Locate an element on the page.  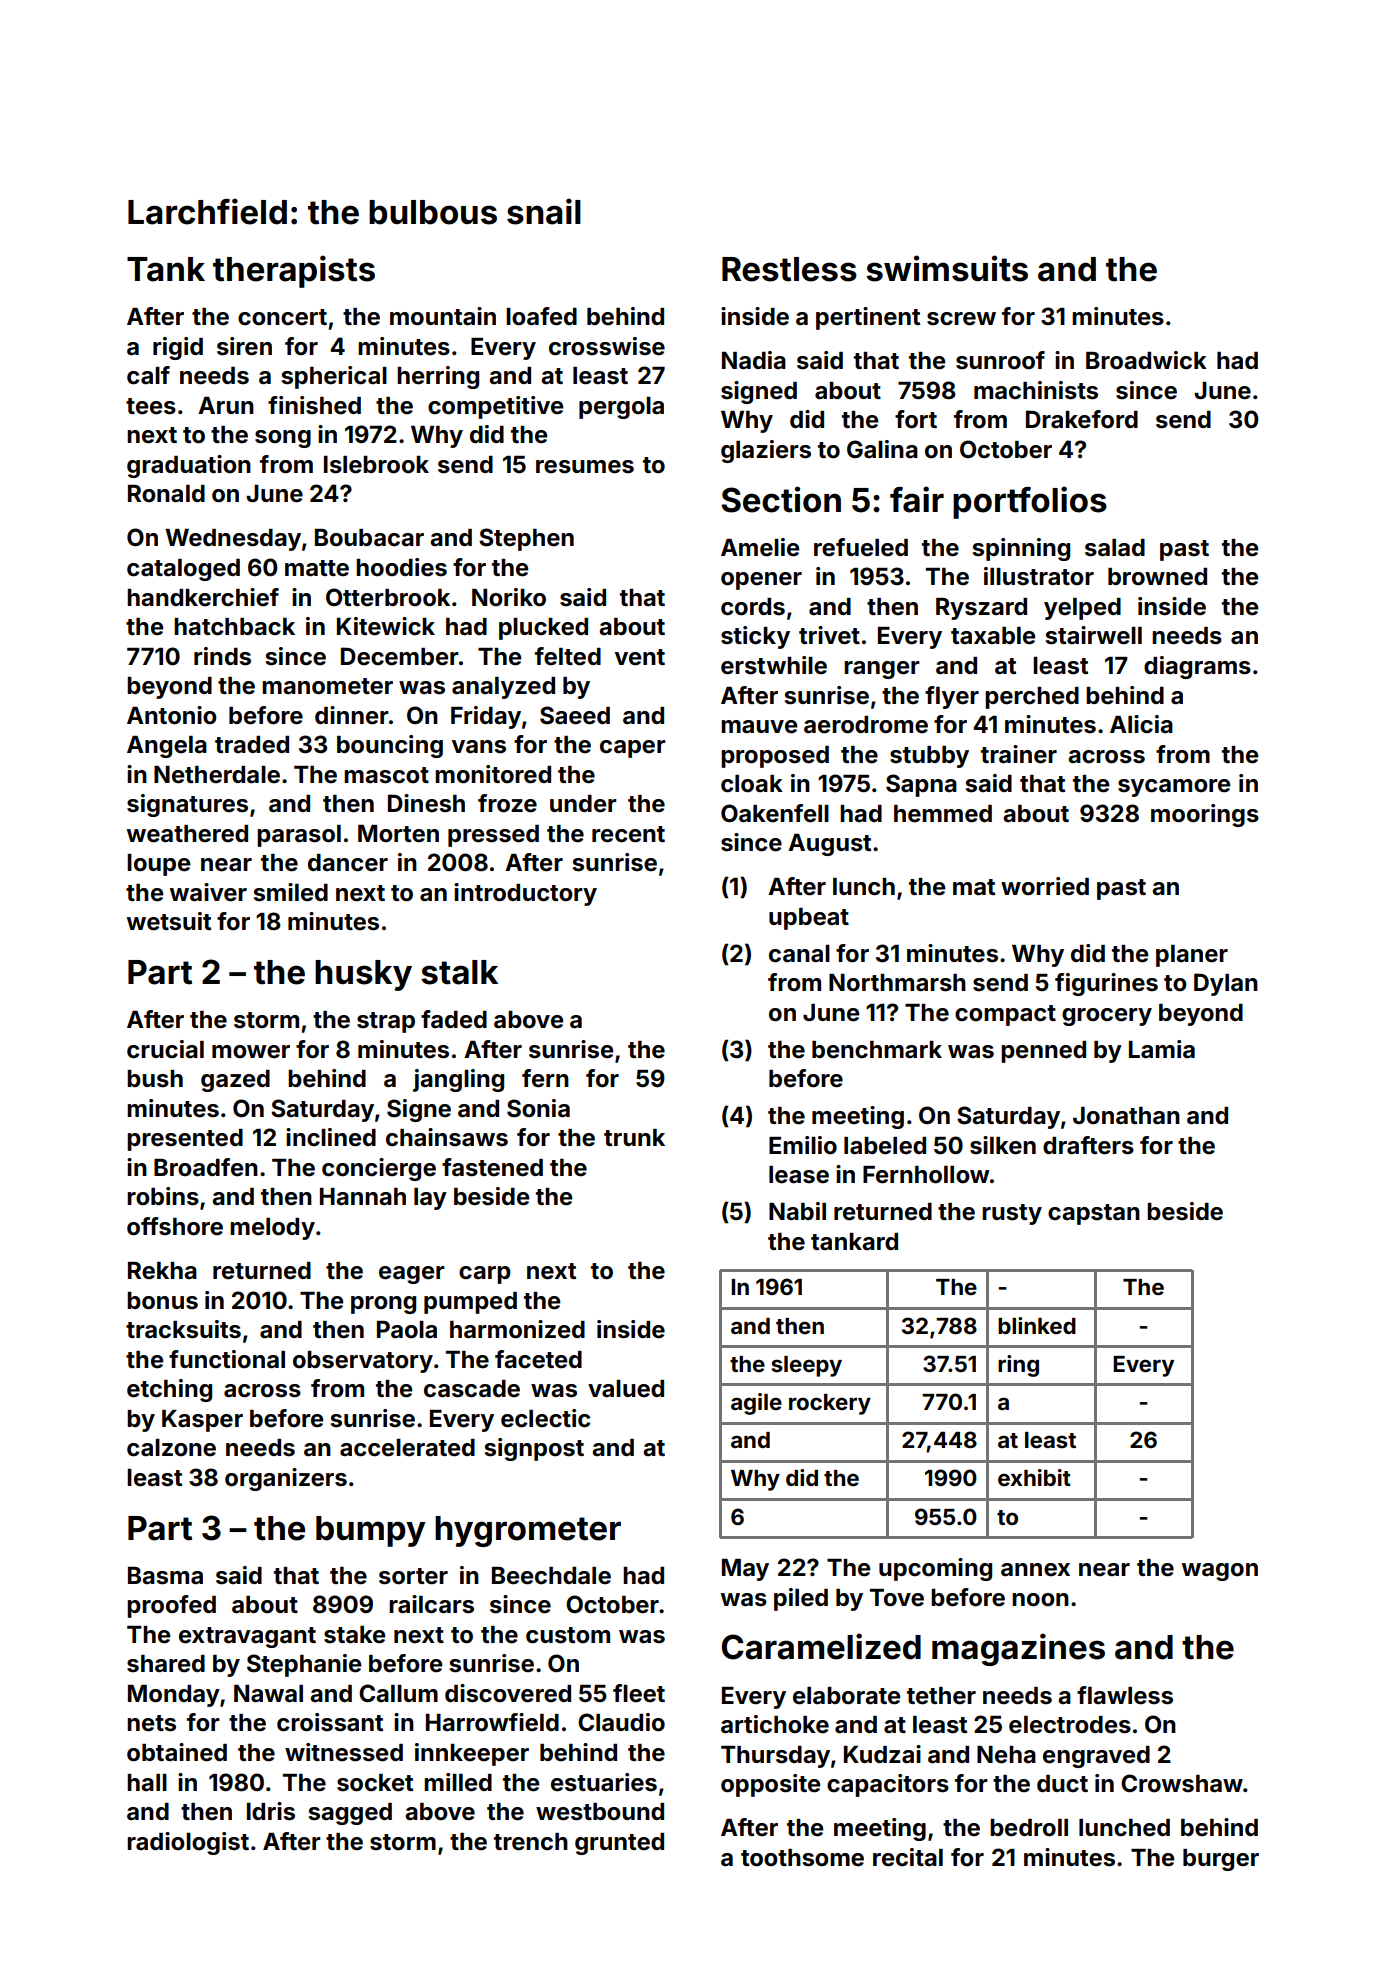
resumes is located at coordinates (585, 467).
